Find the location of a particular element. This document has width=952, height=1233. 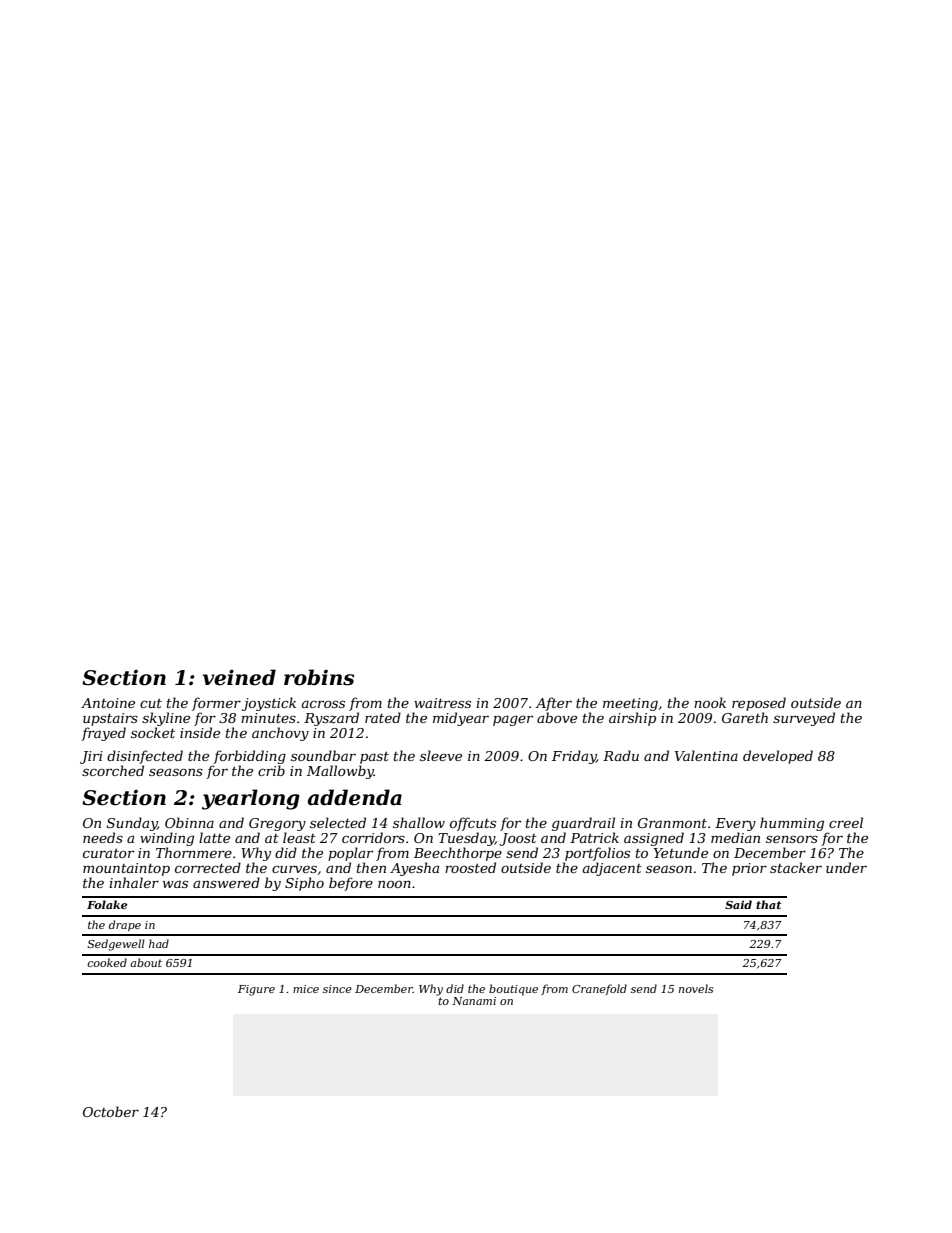

October is located at coordinates (111, 1111).
